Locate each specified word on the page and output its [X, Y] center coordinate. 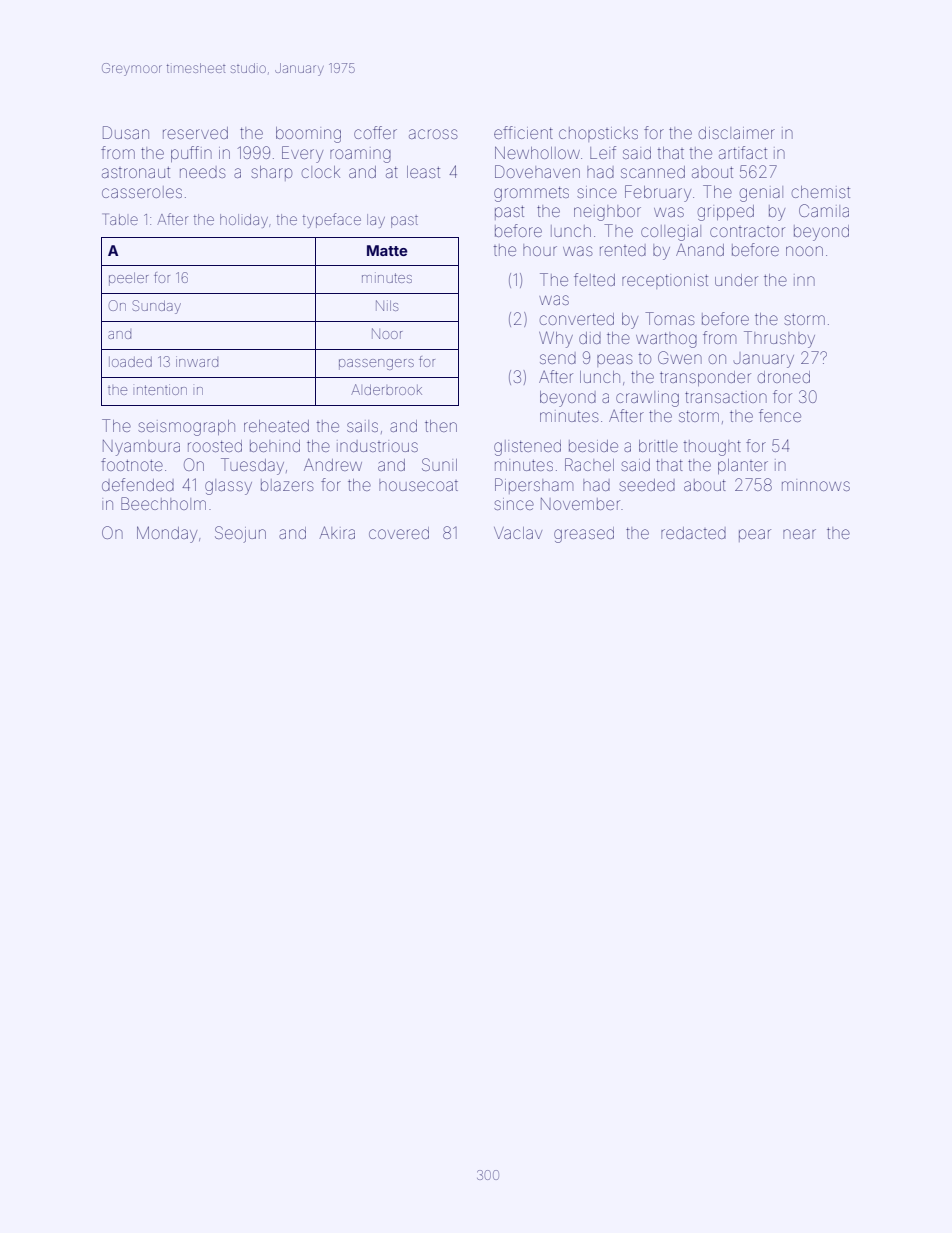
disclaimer [737, 133]
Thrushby [779, 339]
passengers [376, 364]
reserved [195, 133]
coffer [375, 132]
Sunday [157, 307]
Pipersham [534, 486]
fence [780, 415]
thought [712, 448]
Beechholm [163, 503]
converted [577, 319]
